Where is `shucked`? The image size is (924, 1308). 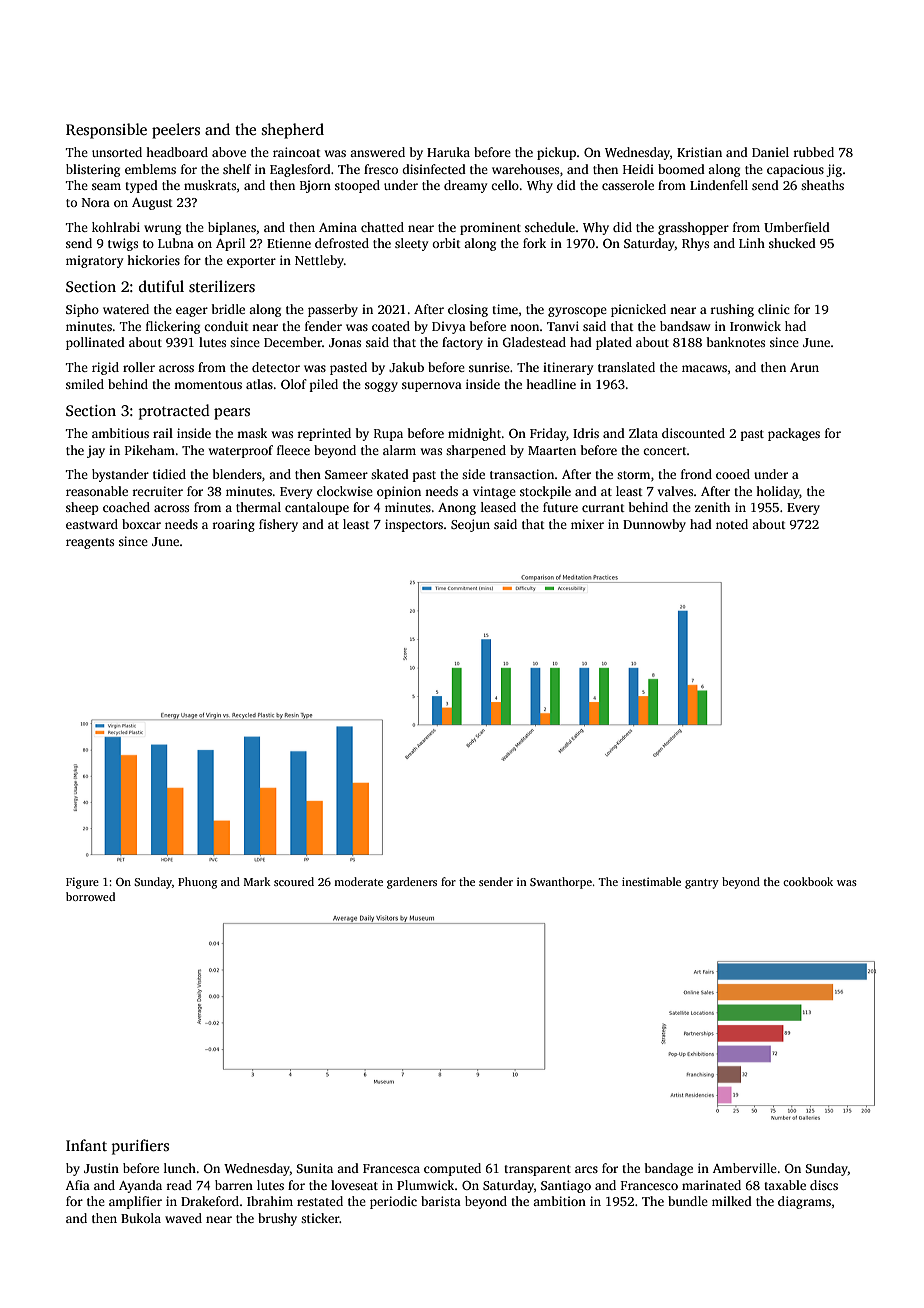 shucked is located at coordinates (792, 243).
